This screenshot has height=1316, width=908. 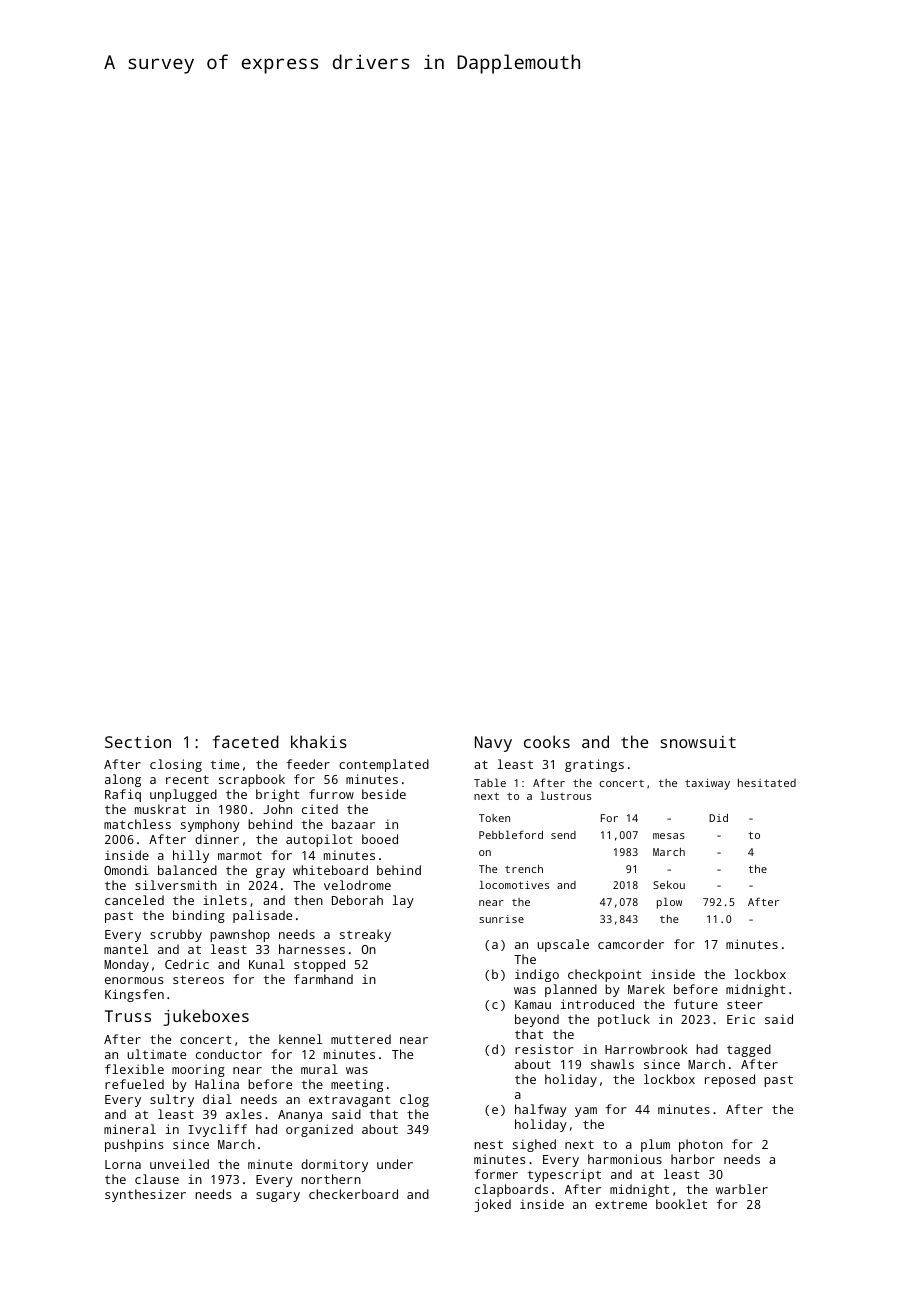 What do you see at coordinates (745, 1004) in the screenshot?
I see `steer` at bounding box center [745, 1004].
